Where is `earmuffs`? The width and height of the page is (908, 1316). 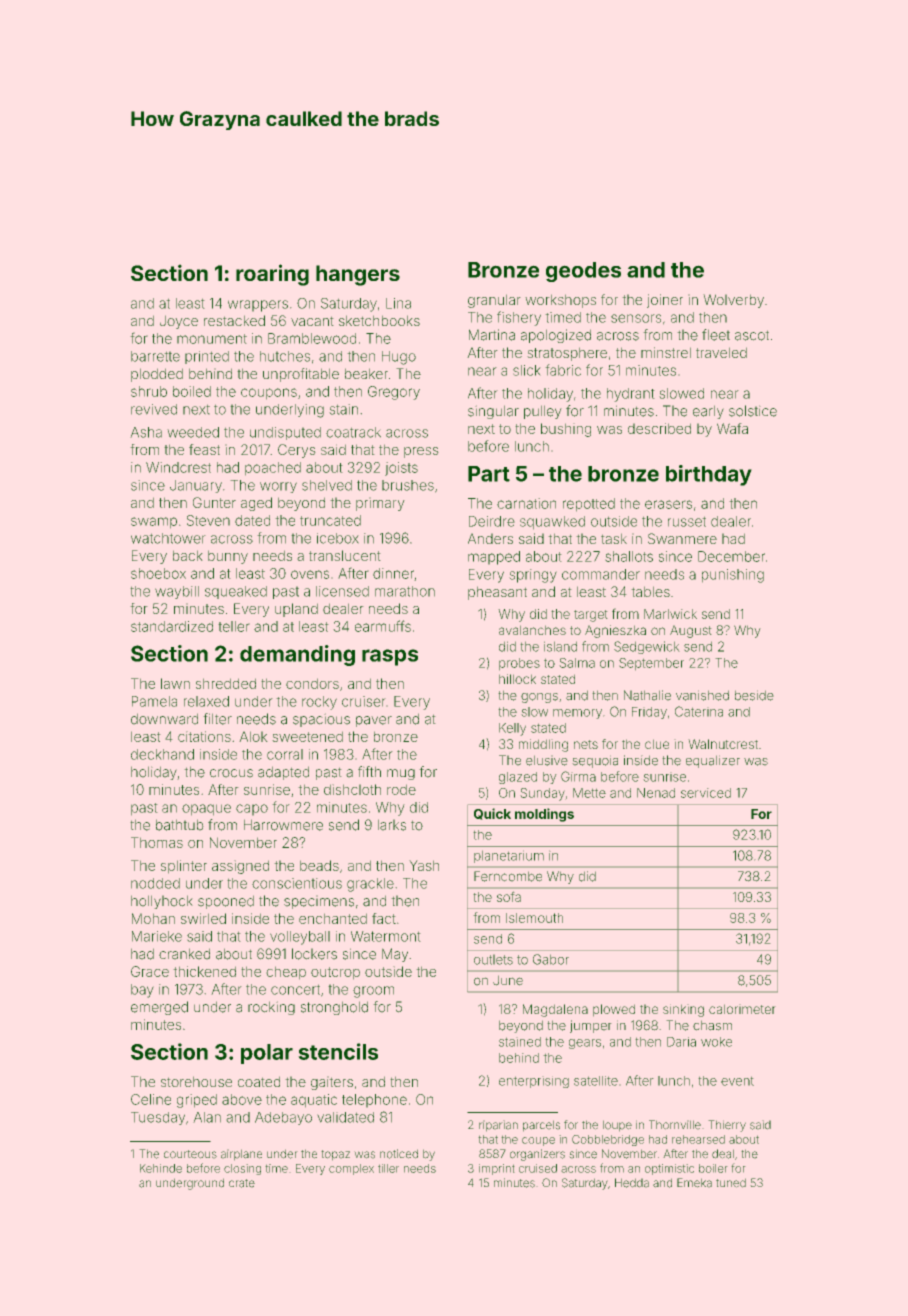 earmuffs is located at coordinates (383, 626).
